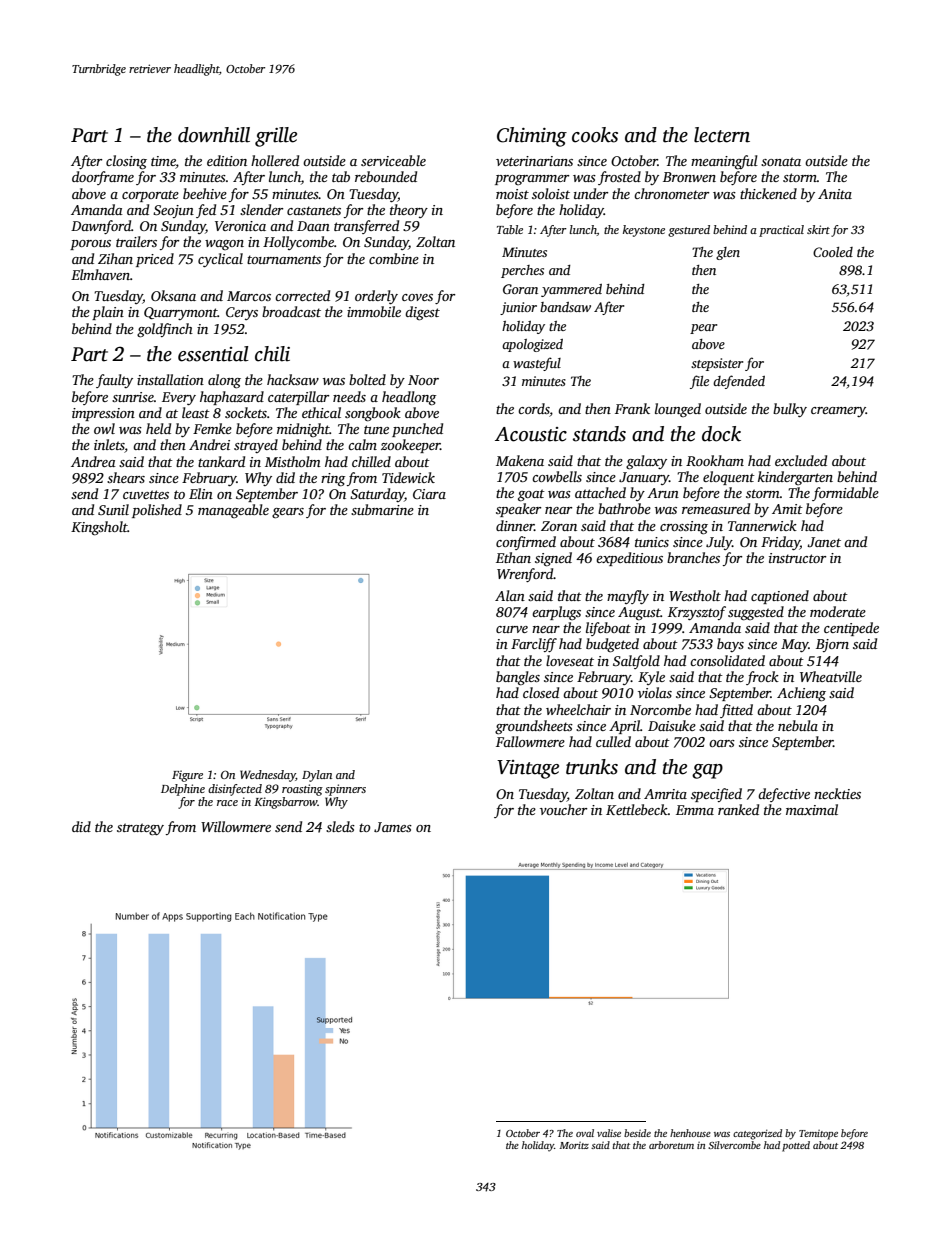 This screenshot has width=952, height=1233. I want to click on moderate, so click(838, 611).
